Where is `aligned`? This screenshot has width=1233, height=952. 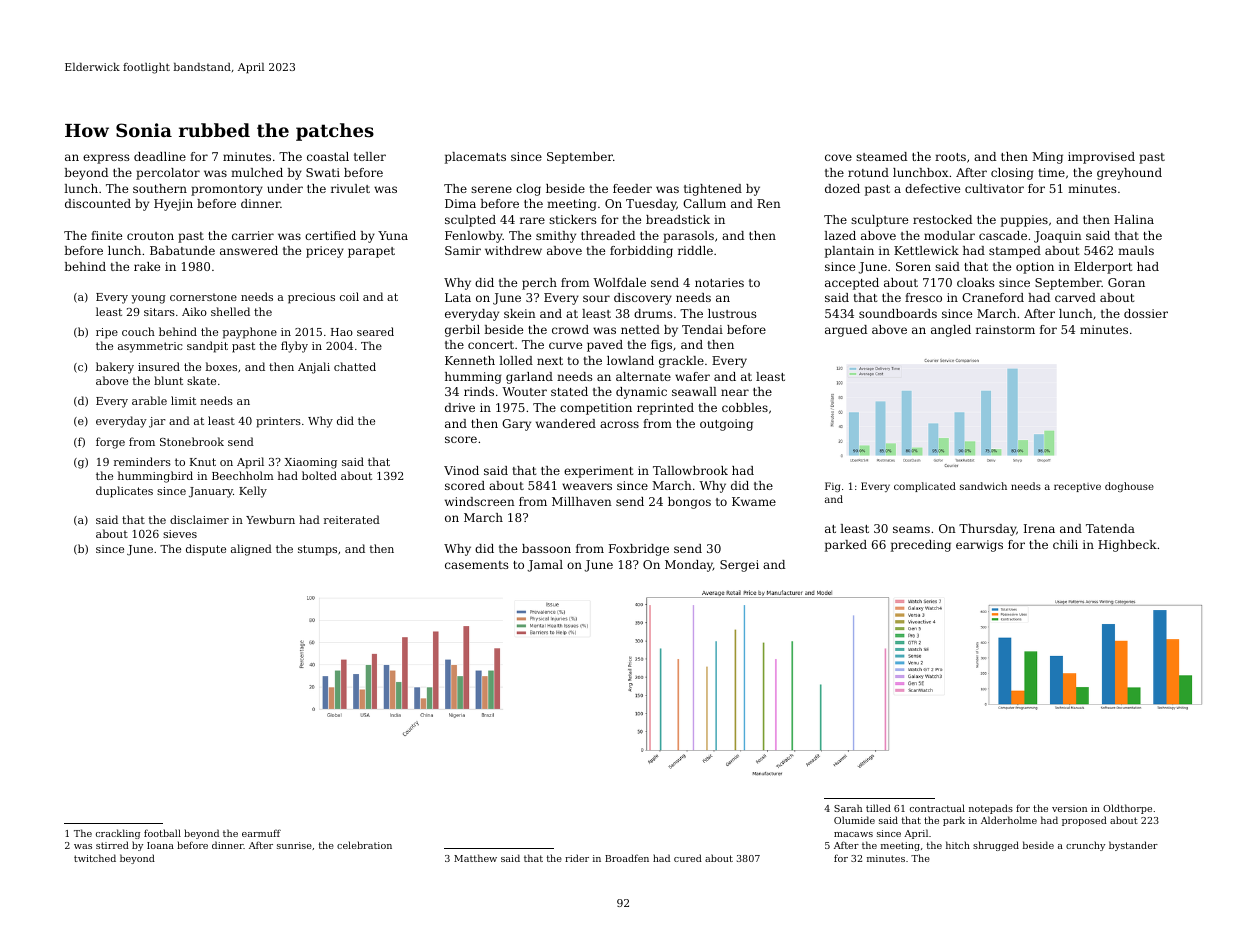 aligned is located at coordinates (251, 550).
